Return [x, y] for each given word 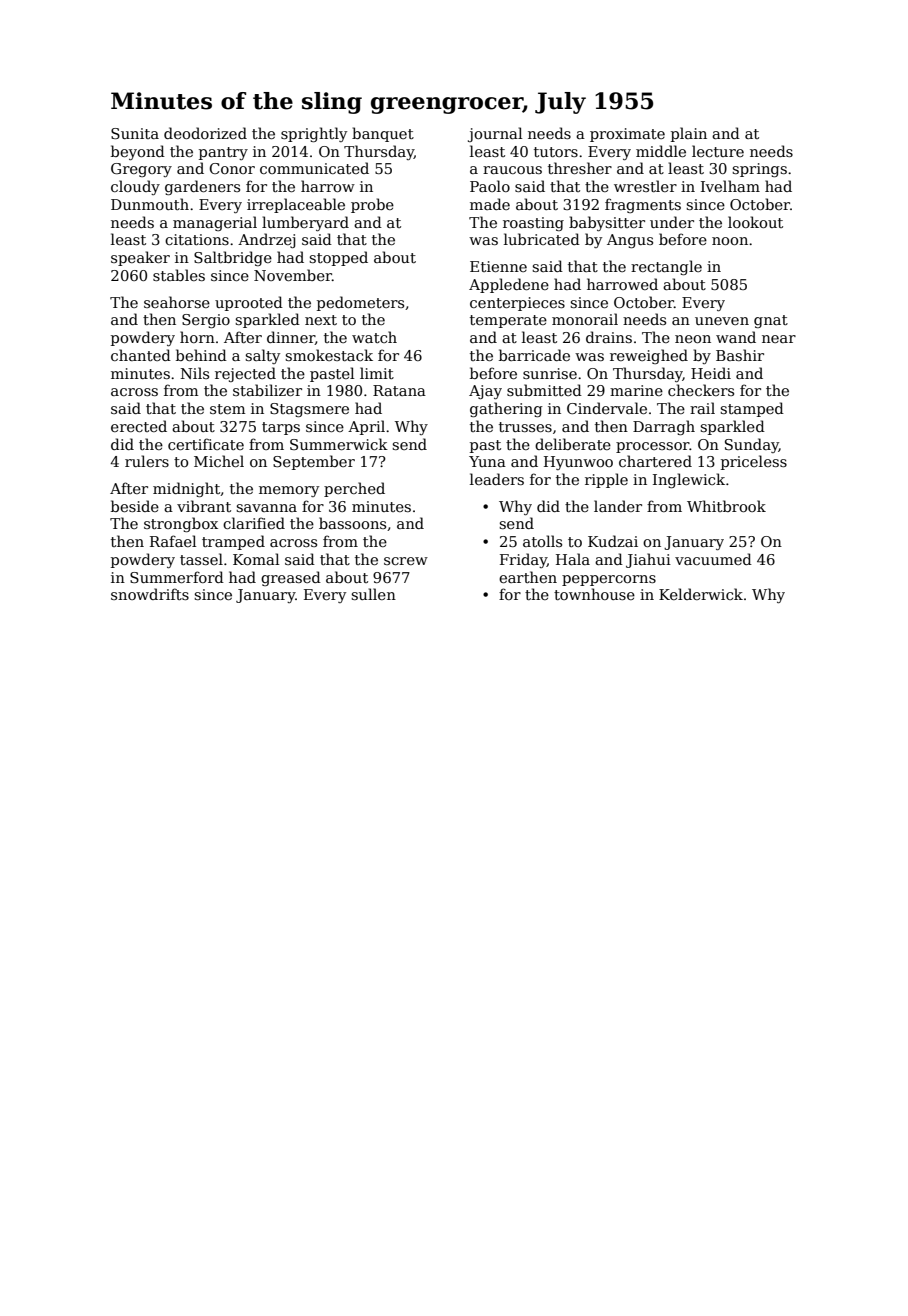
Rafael [173, 541]
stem [227, 409]
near [779, 339]
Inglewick [689, 480]
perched [354, 489]
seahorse [177, 302]
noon [730, 241]
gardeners [202, 187]
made [490, 204]
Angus [630, 241]
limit [377, 373]
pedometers [360, 303]
